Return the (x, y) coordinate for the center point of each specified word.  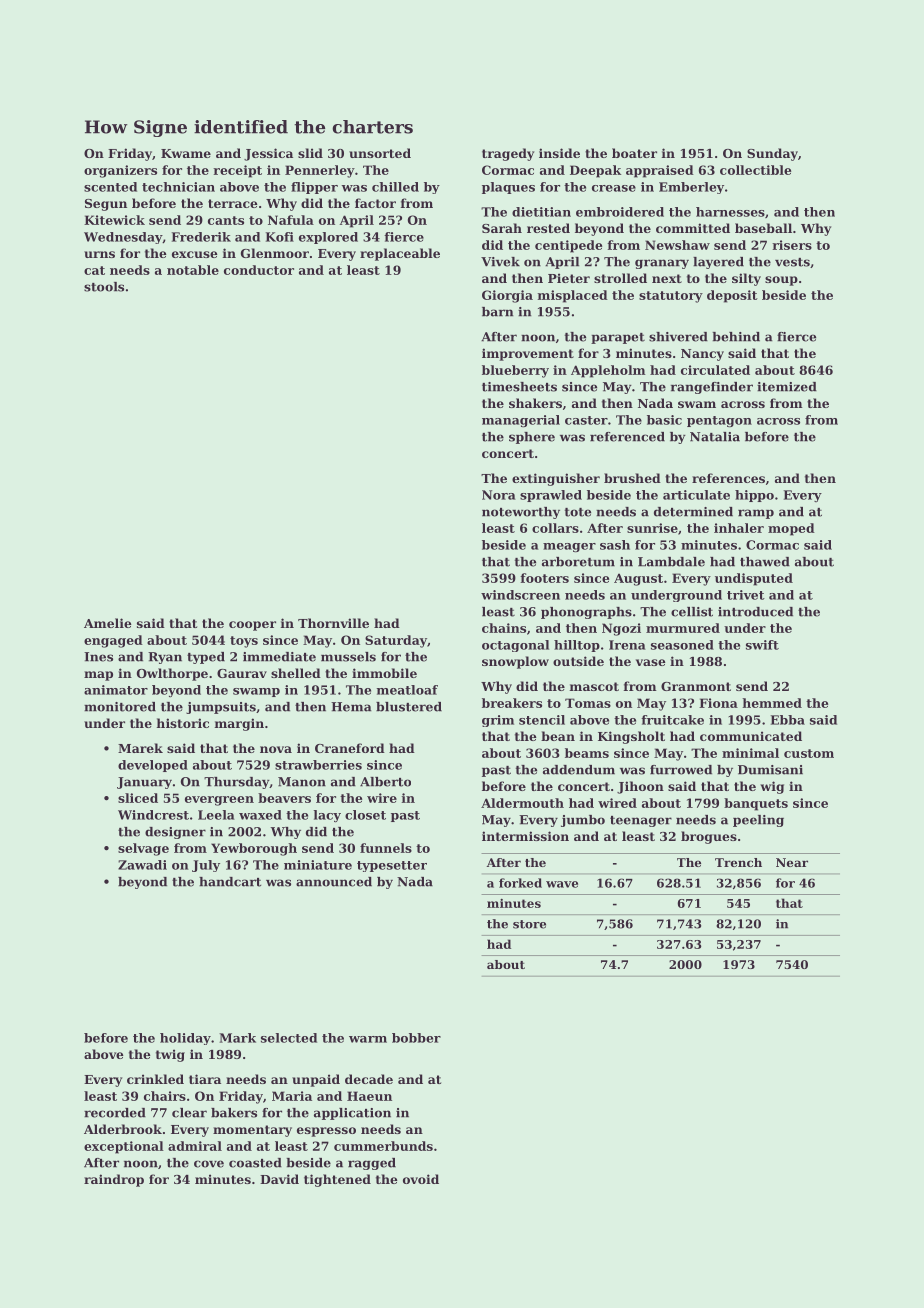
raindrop (114, 1180)
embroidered (620, 212)
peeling (758, 821)
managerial (521, 421)
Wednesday (123, 238)
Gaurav (242, 673)
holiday (185, 1039)
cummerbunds (383, 1146)
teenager (641, 821)
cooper (252, 626)
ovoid (421, 1179)
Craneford (350, 748)
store (529, 924)
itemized (787, 387)
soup (781, 281)
